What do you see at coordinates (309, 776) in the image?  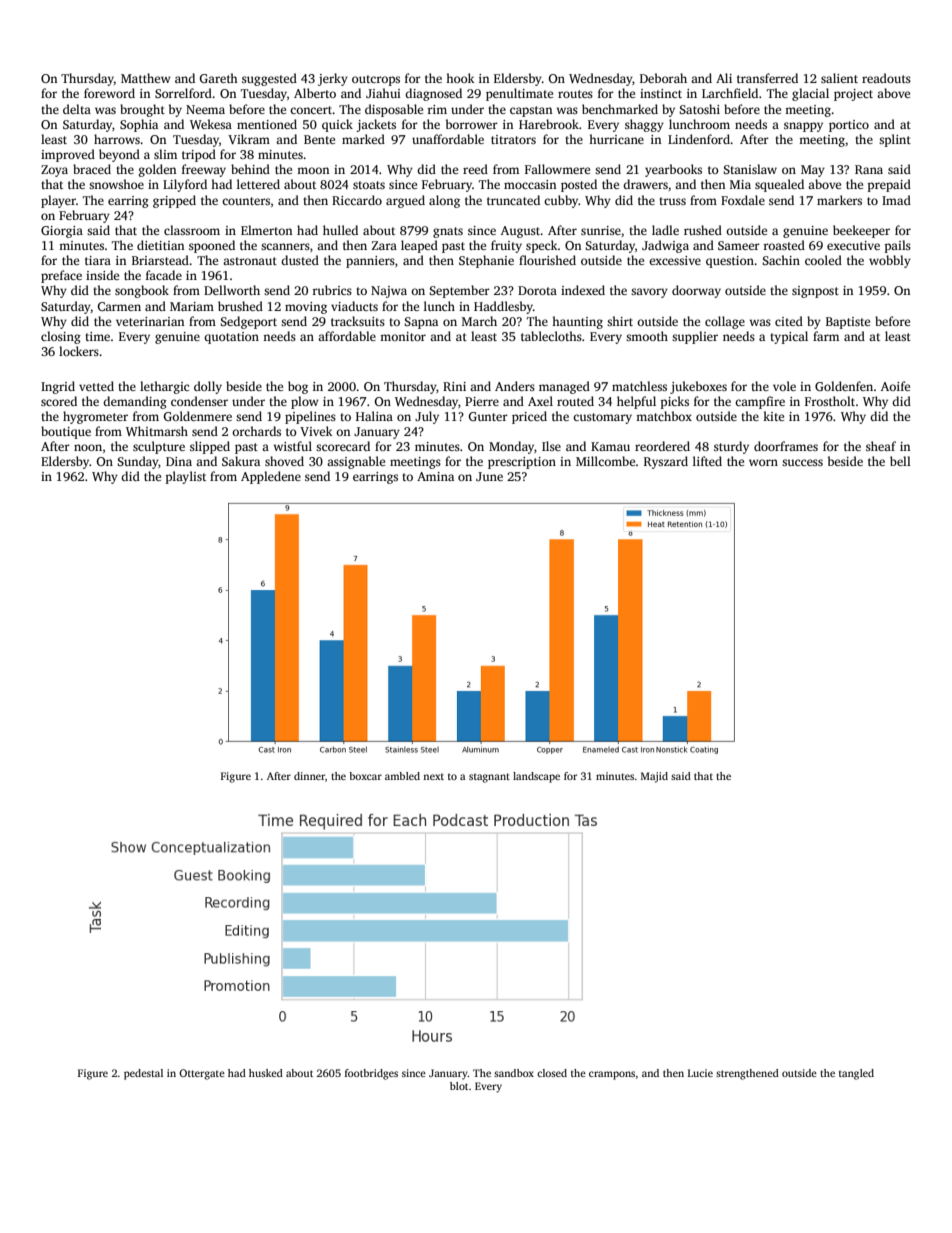 I see `dinner` at bounding box center [309, 776].
